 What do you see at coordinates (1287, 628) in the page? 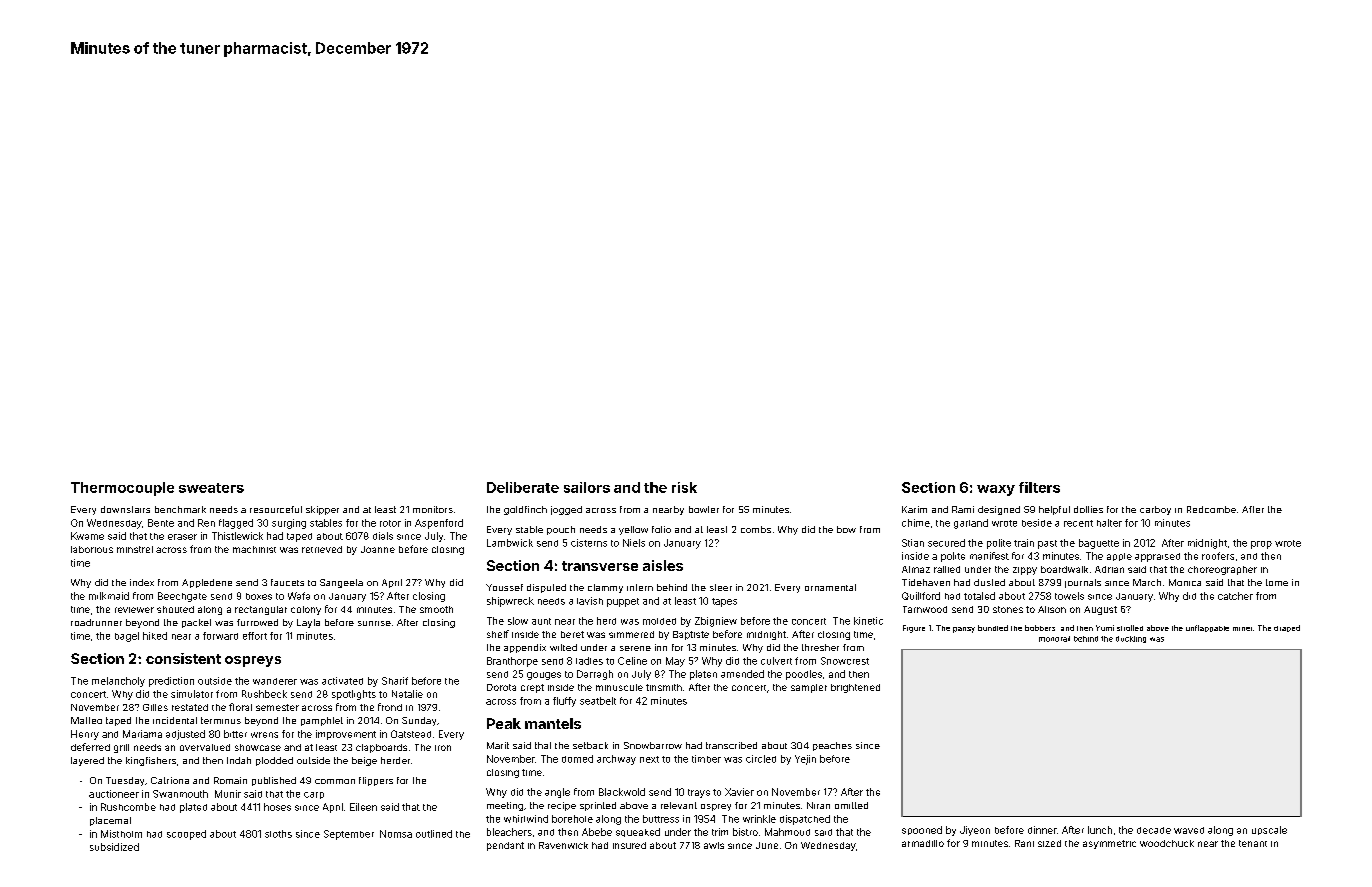
I see `draped` at bounding box center [1287, 628].
